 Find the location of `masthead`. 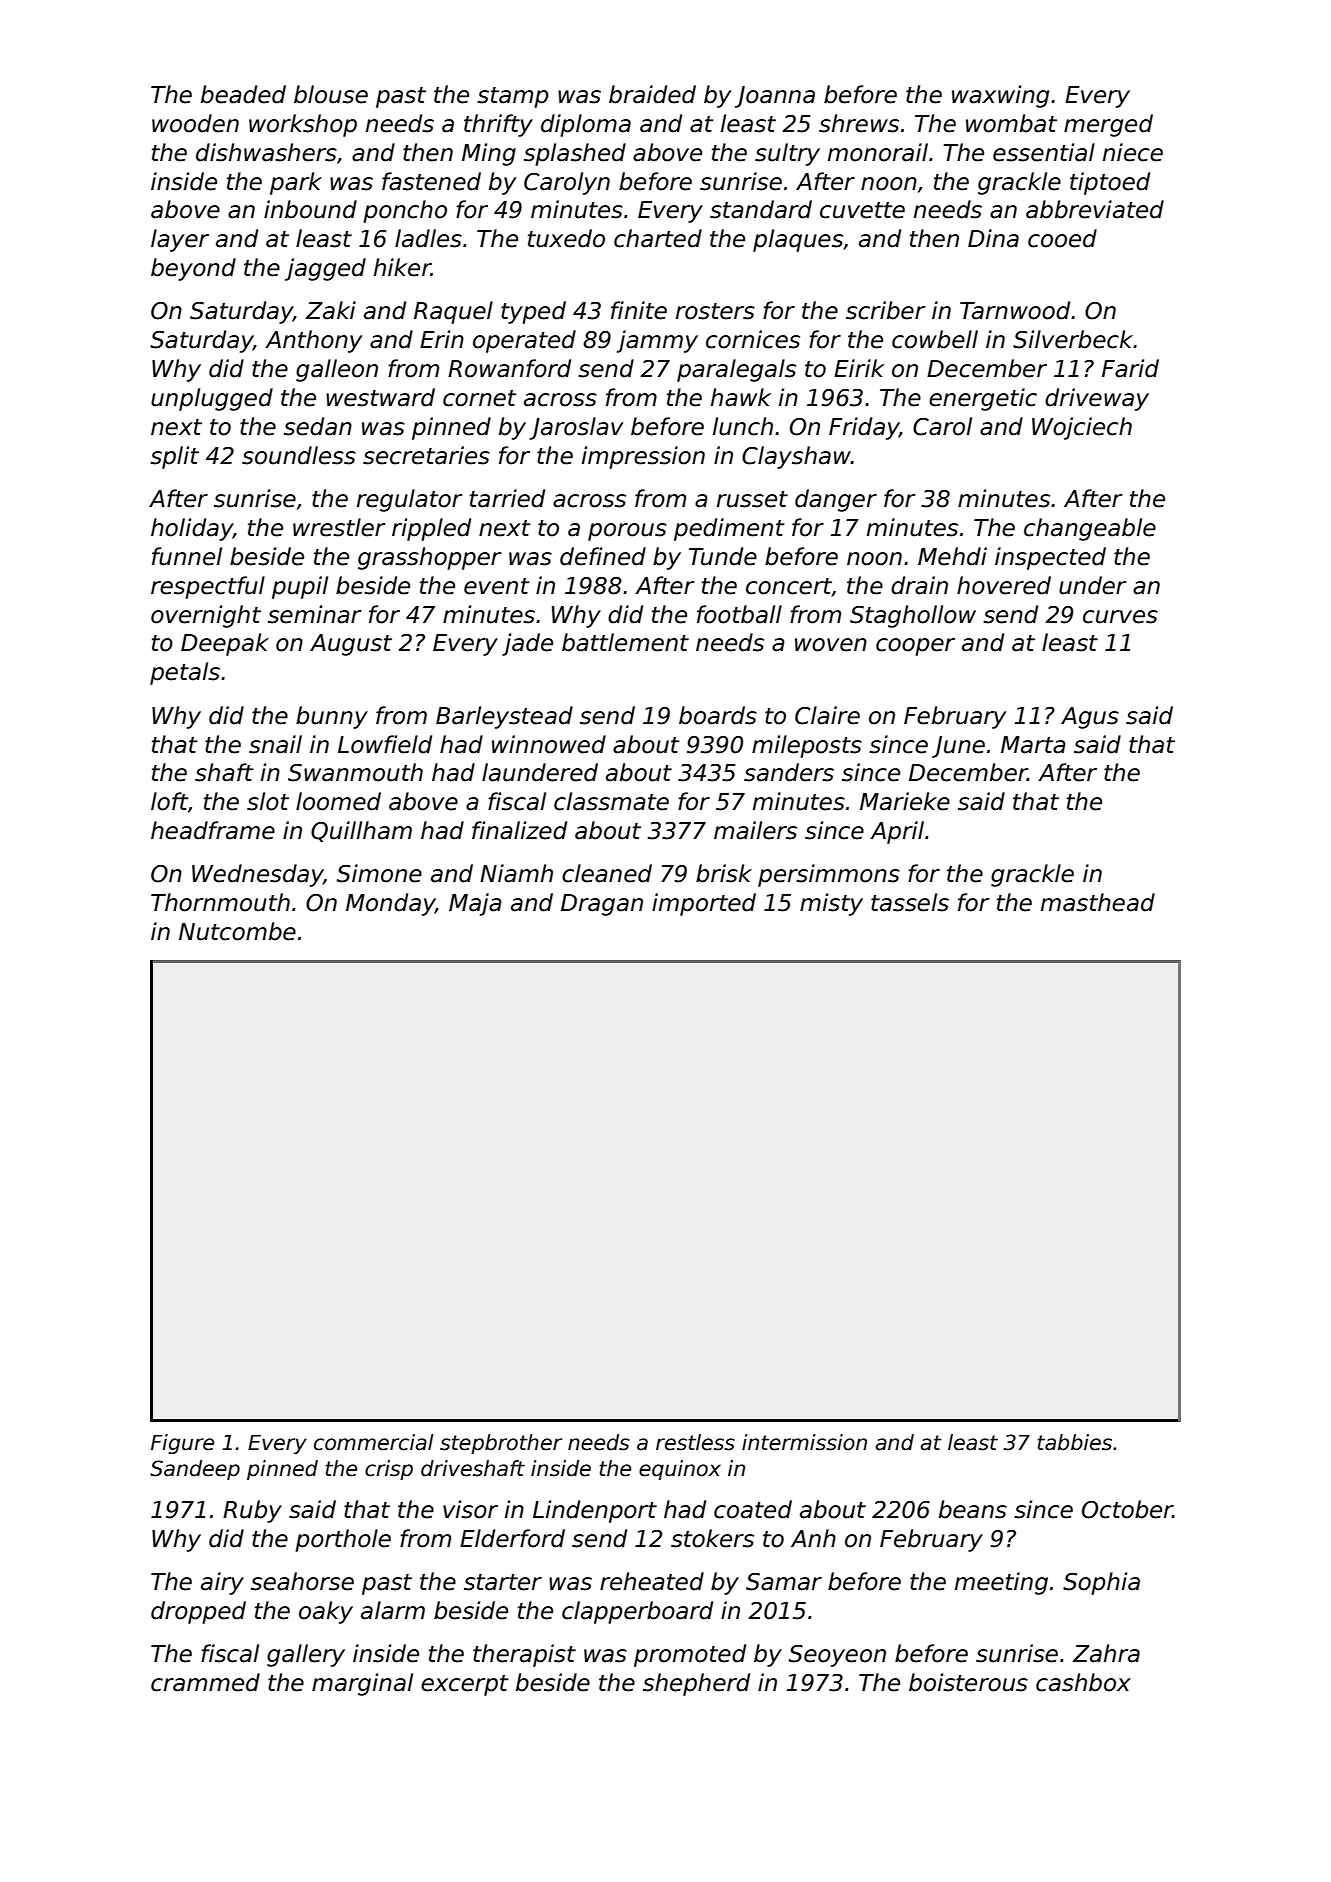

masthead is located at coordinates (1098, 902).
